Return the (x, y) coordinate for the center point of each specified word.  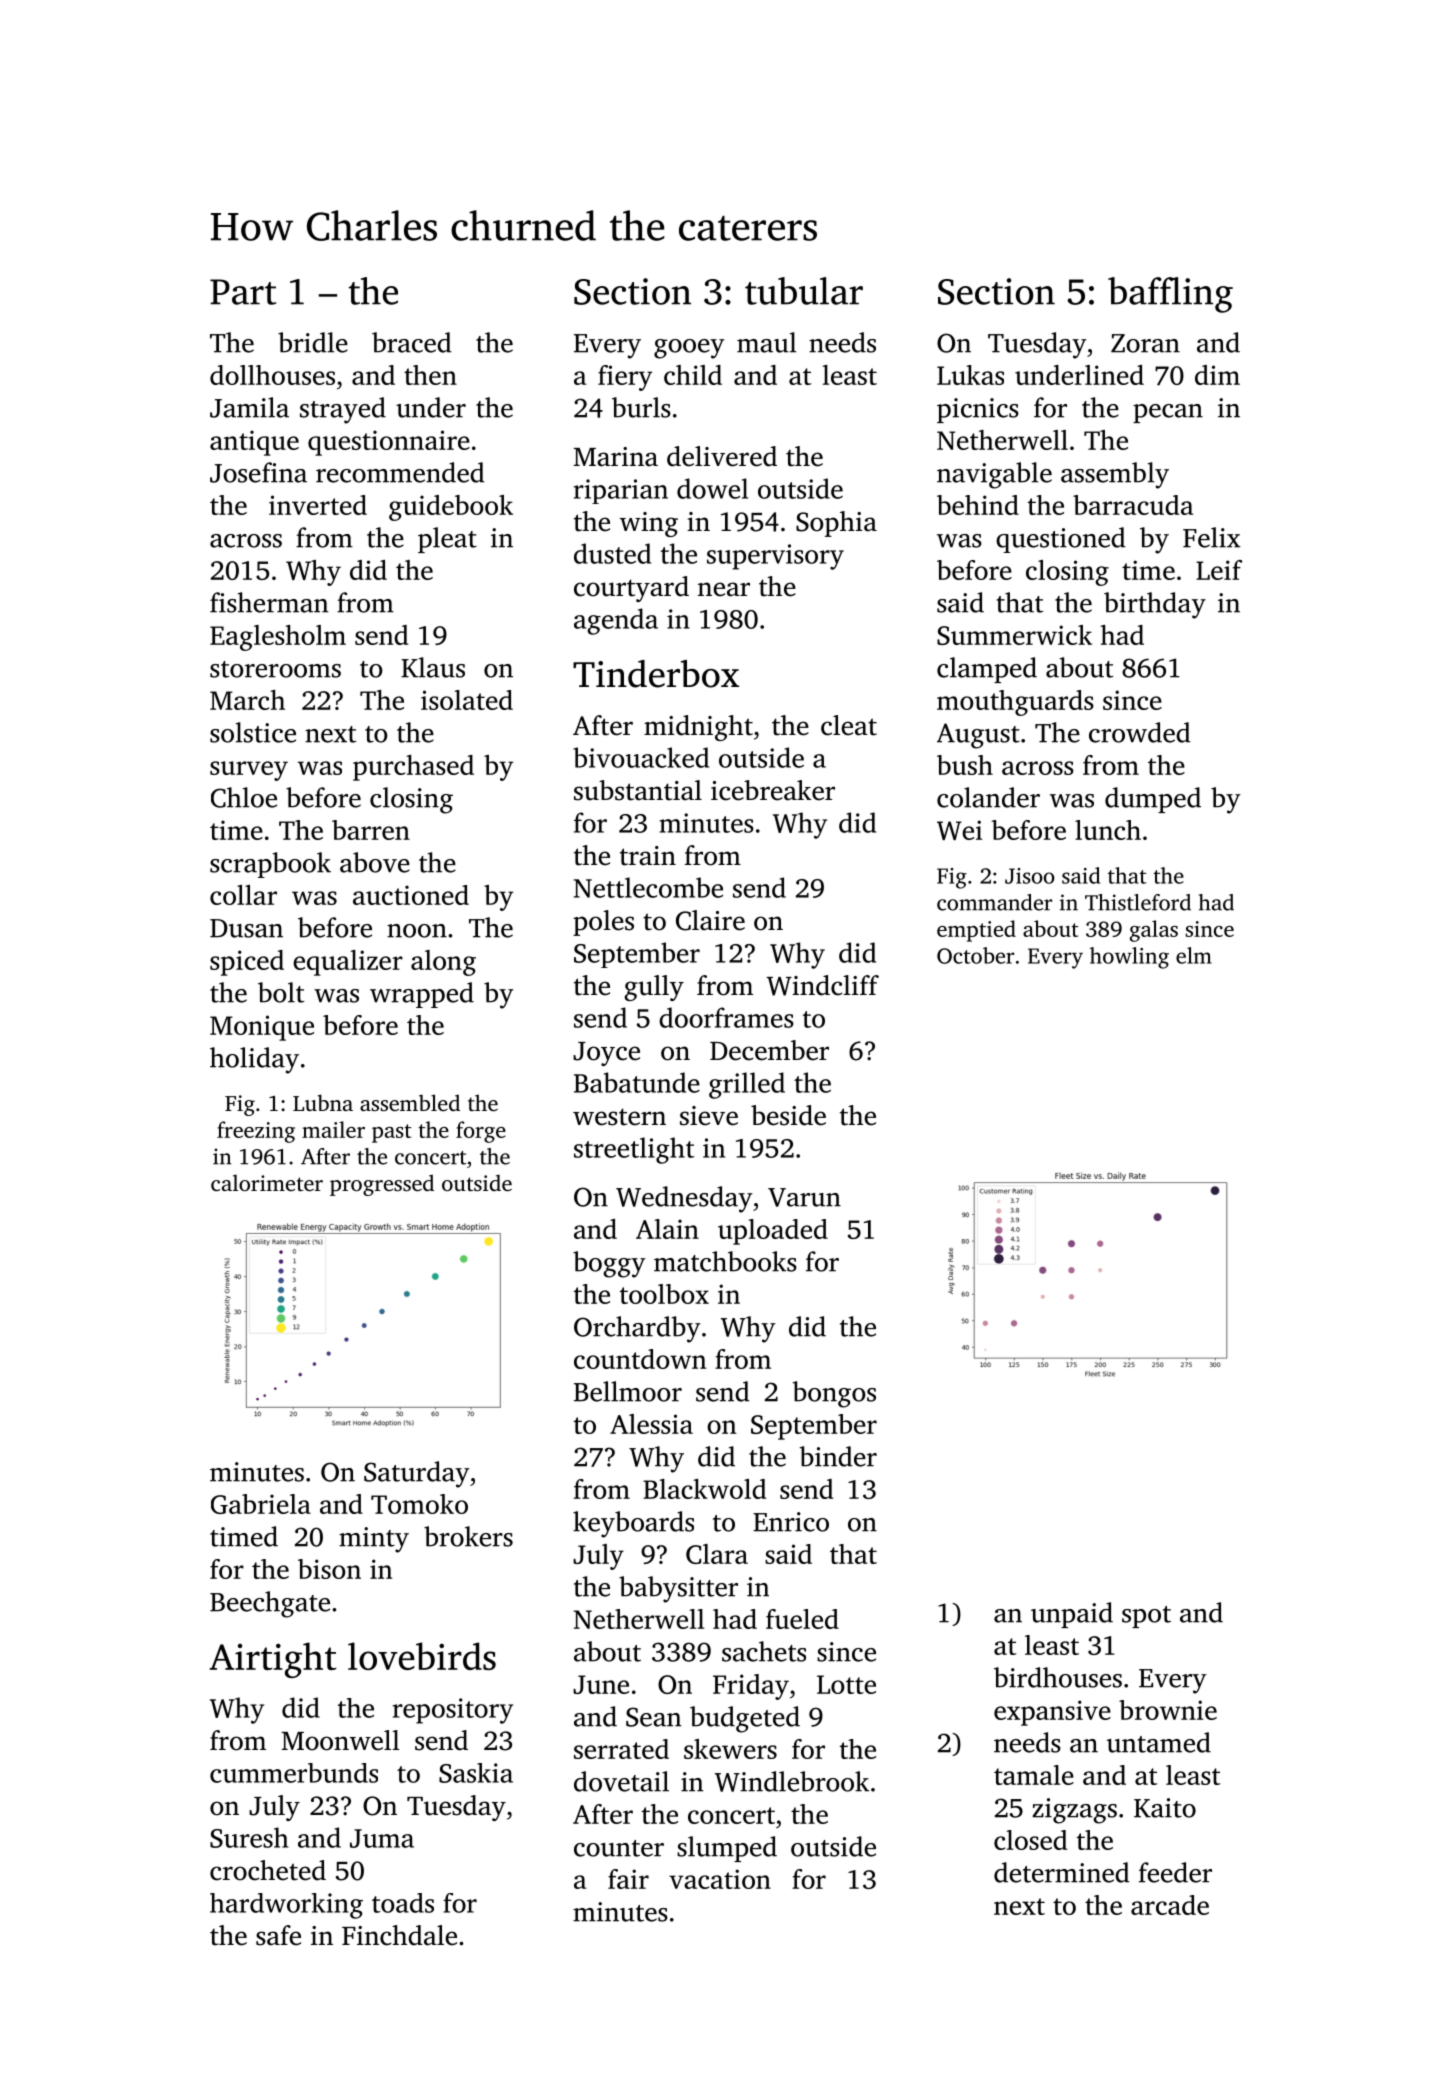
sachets (764, 1651)
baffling (1170, 295)
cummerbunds (294, 1773)
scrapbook (270, 865)
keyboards (633, 1524)
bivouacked (641, 757)
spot (1146, 1617)
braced (412, 342)
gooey (689, 349)
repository (453, 1711)
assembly (1115, 475)
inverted (318, 505)
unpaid (1072, 1615)
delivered (722, 456)
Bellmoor (628, 1391)
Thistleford (1138, 902)
